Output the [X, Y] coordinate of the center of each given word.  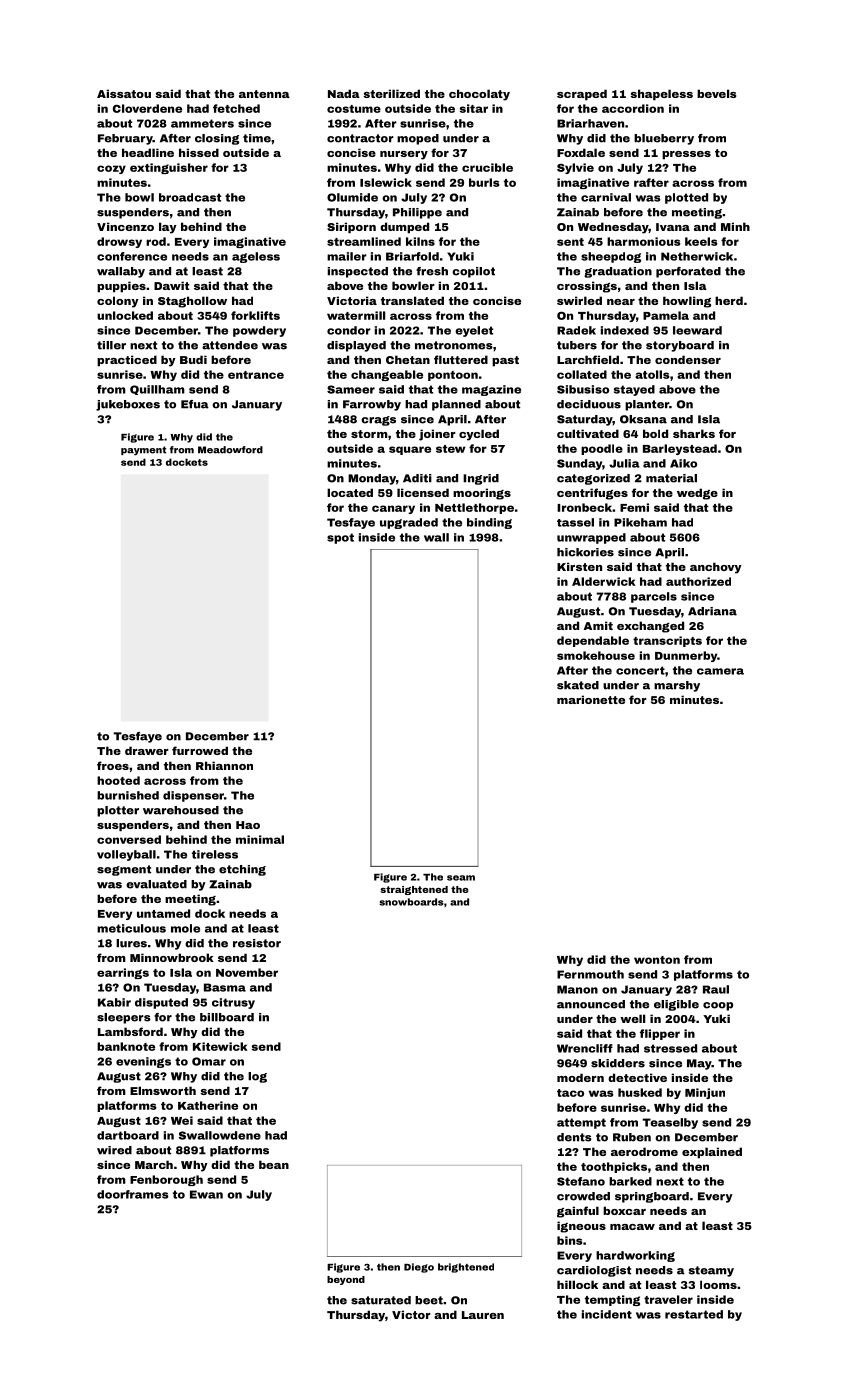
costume [354, 109]
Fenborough [166, 1180]
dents [574, 1137]
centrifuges [592, 494]
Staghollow [192, 302]
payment [143, 451]
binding [489, 523]
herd [729, 300]
